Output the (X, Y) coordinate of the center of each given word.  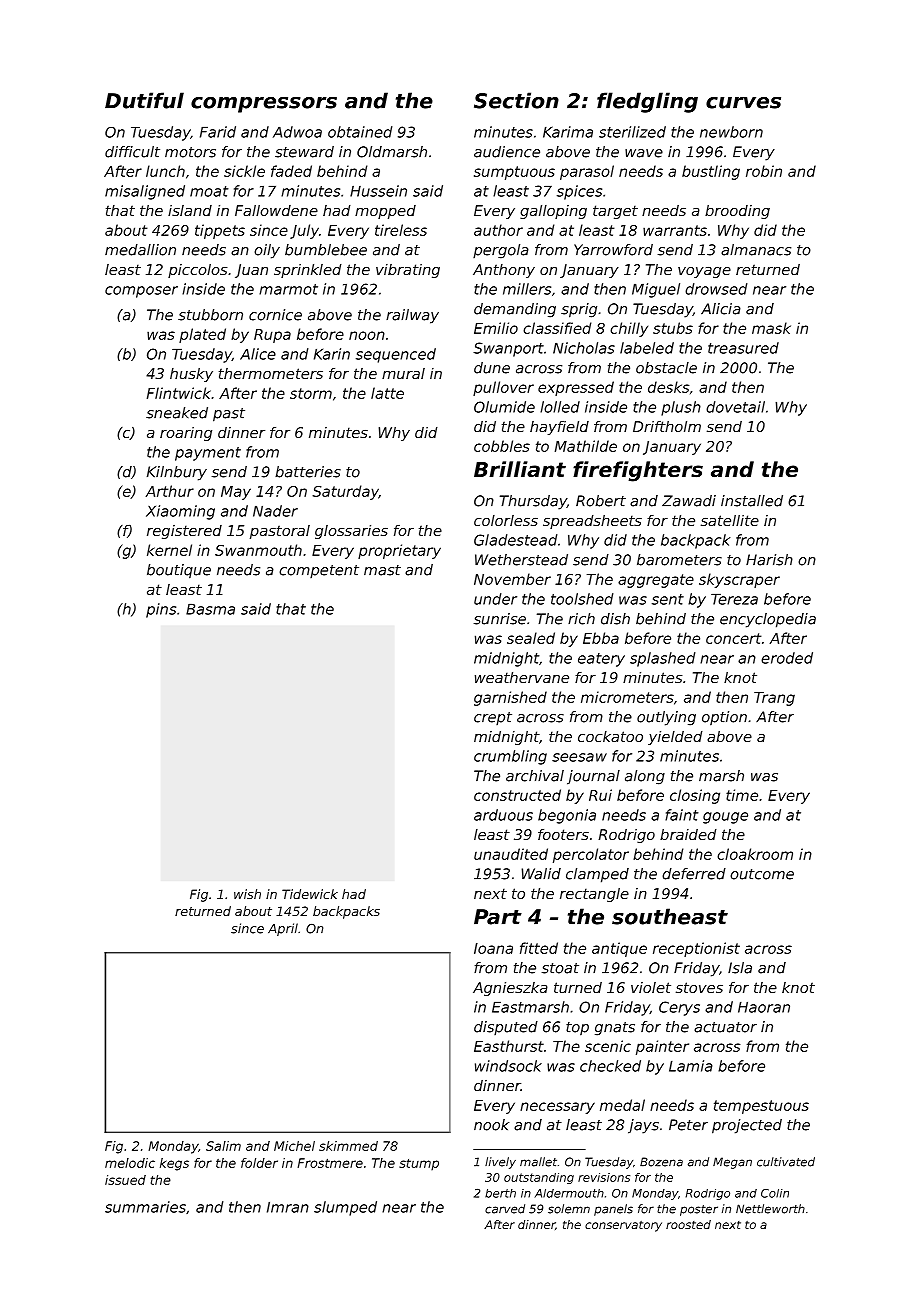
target (615, 212)
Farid (218, 132)
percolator (591, 855)
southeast (670, 916)
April (283, 929)
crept (493, 719)
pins (161, 610)
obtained (360, 132)
